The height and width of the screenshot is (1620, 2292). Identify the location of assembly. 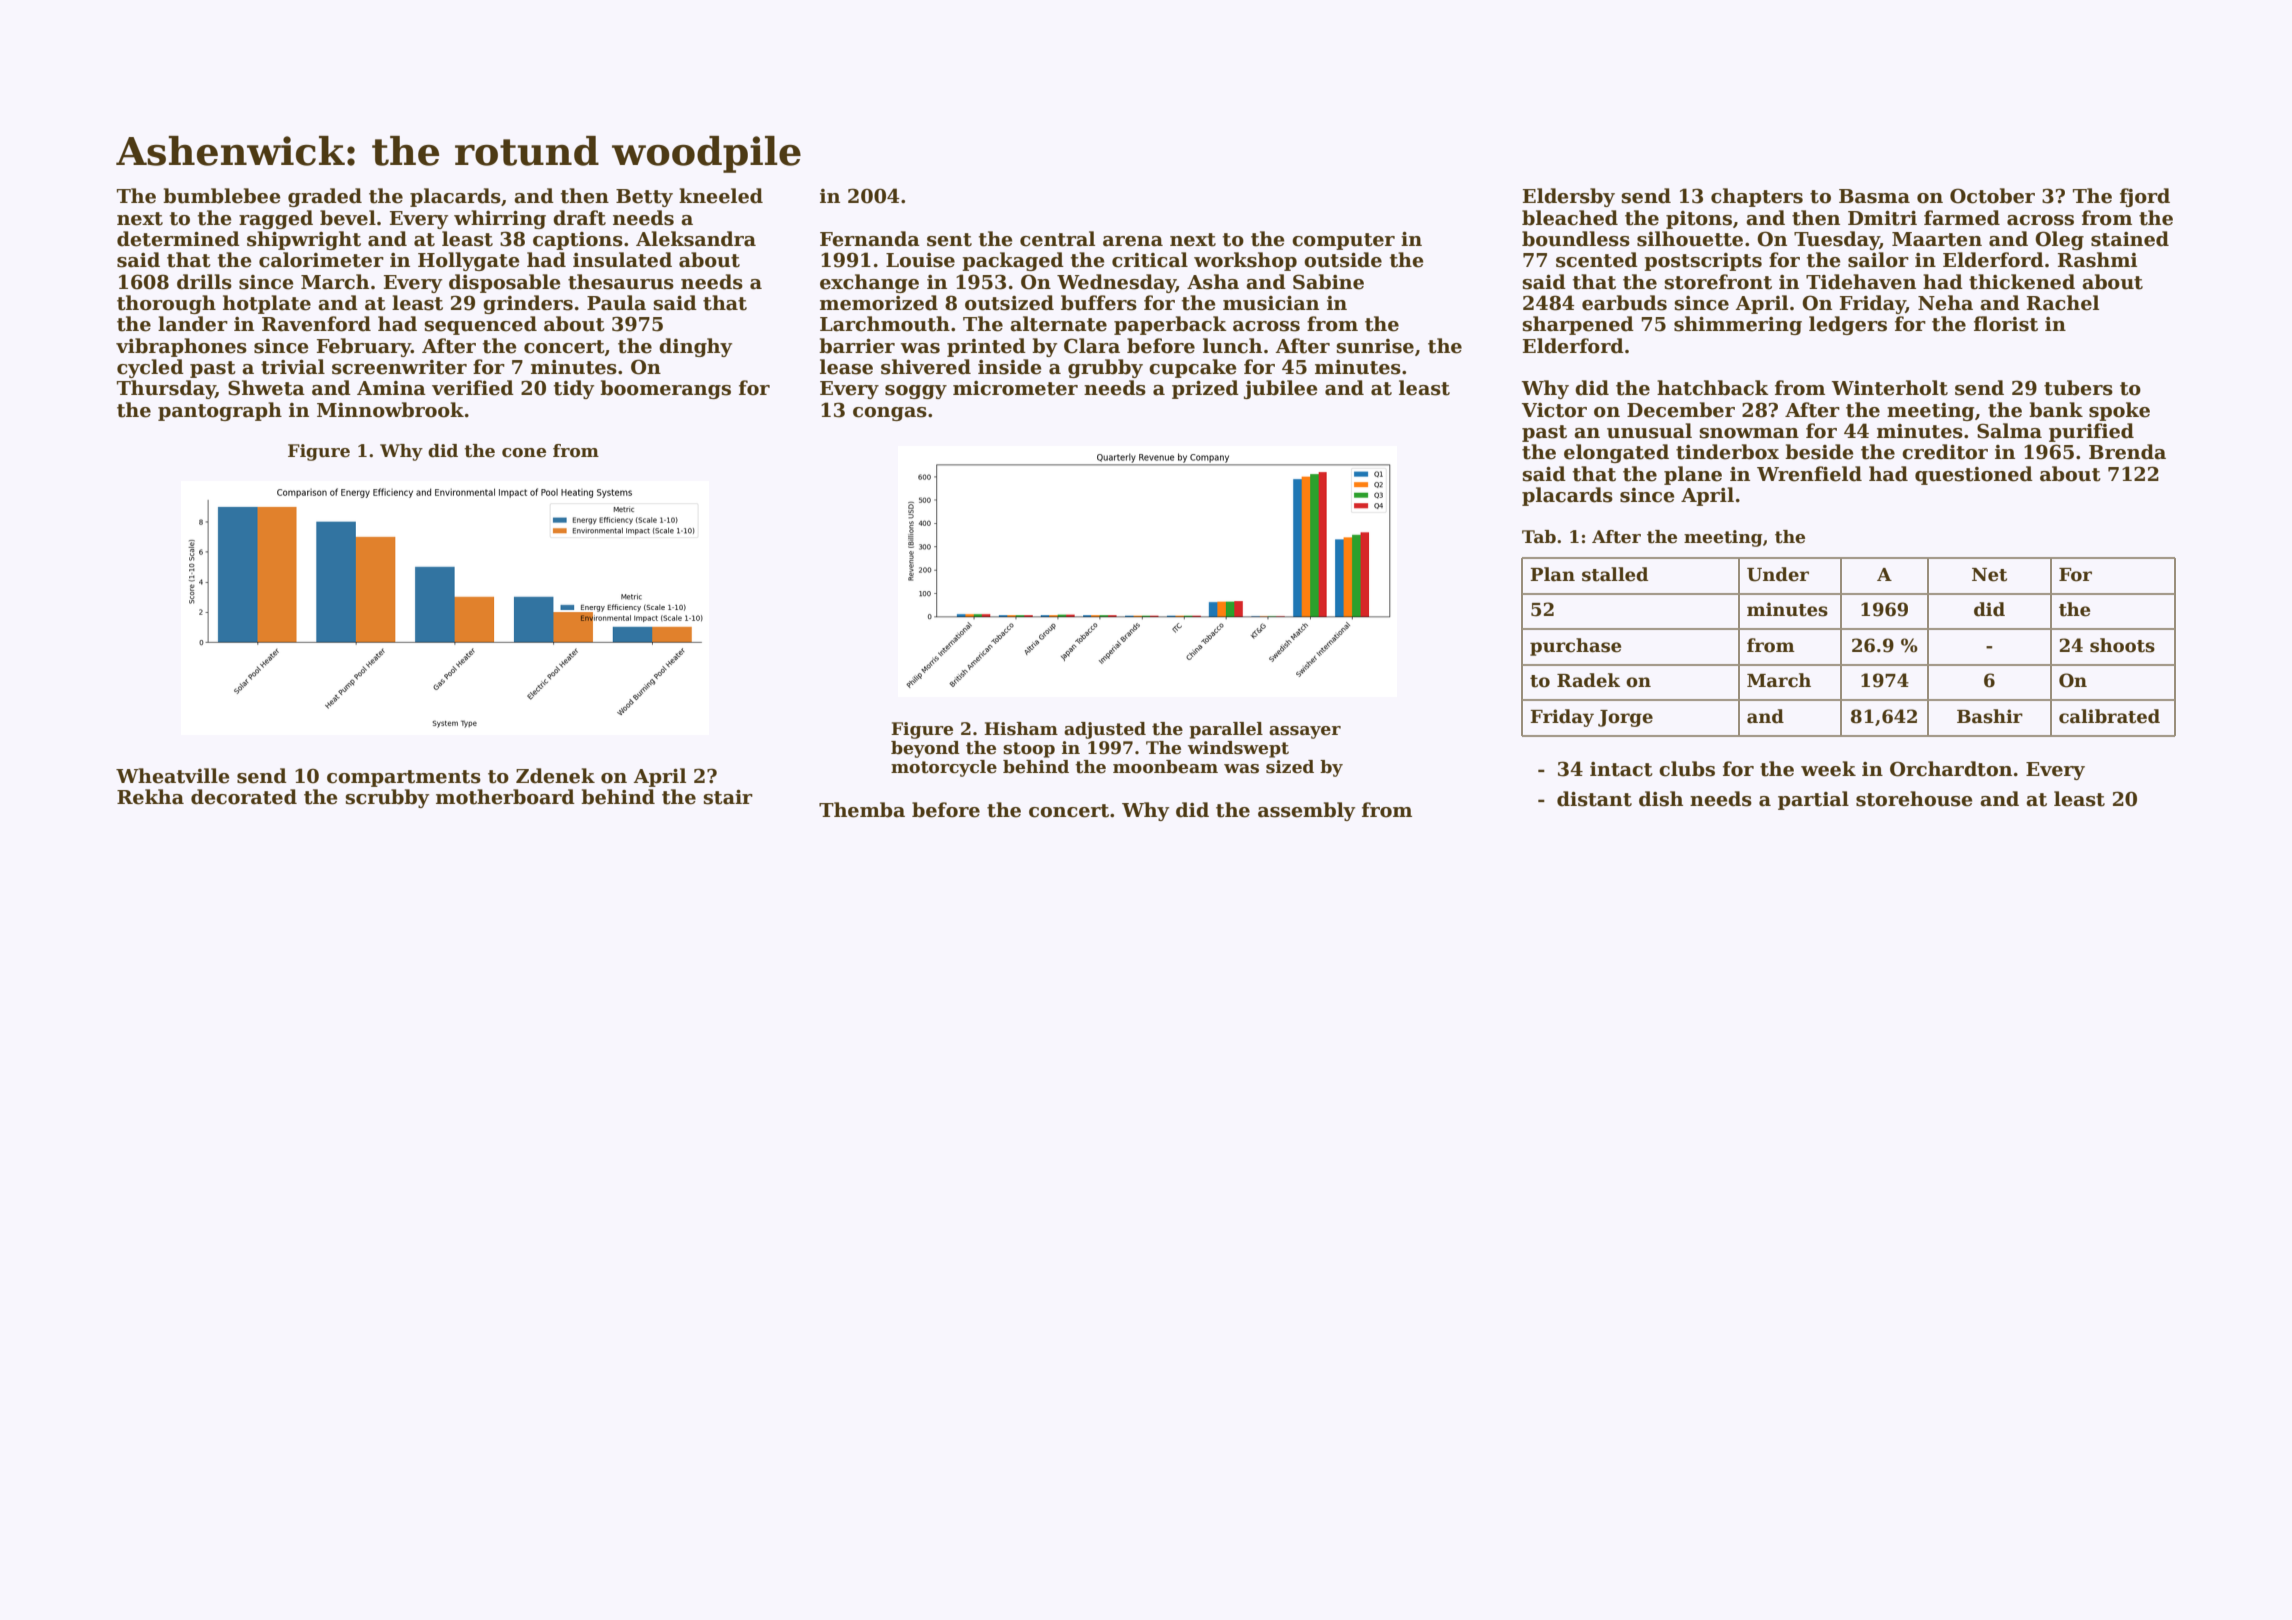
(1306, 811).
